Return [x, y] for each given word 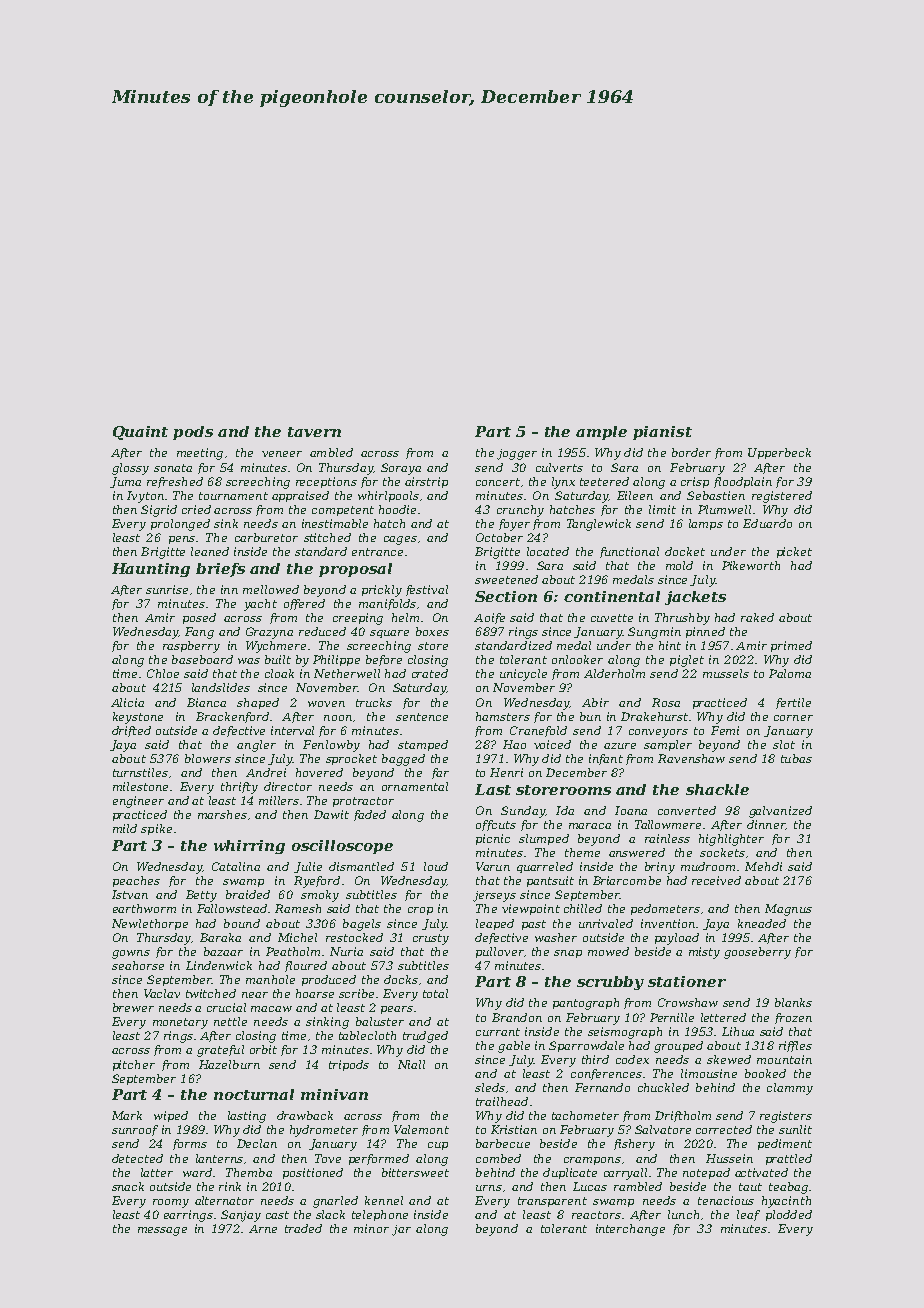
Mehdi [763, 866]
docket [685, 551]
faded [370, 815]
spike [156, 829]
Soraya [401, 469]
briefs [220, 570]
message [162, 1231]
